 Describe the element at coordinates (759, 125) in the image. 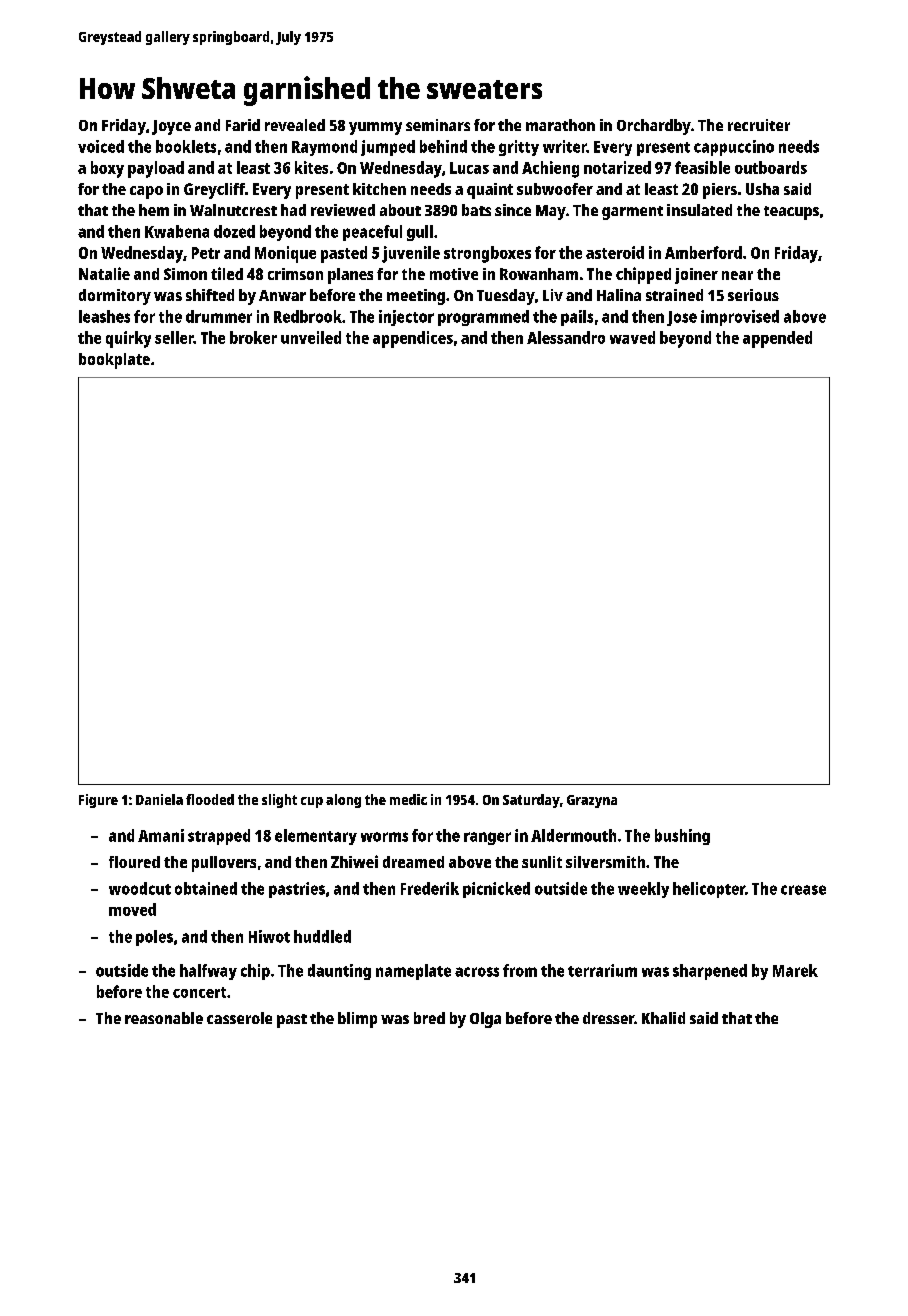

I see `recruiter` at that location.
